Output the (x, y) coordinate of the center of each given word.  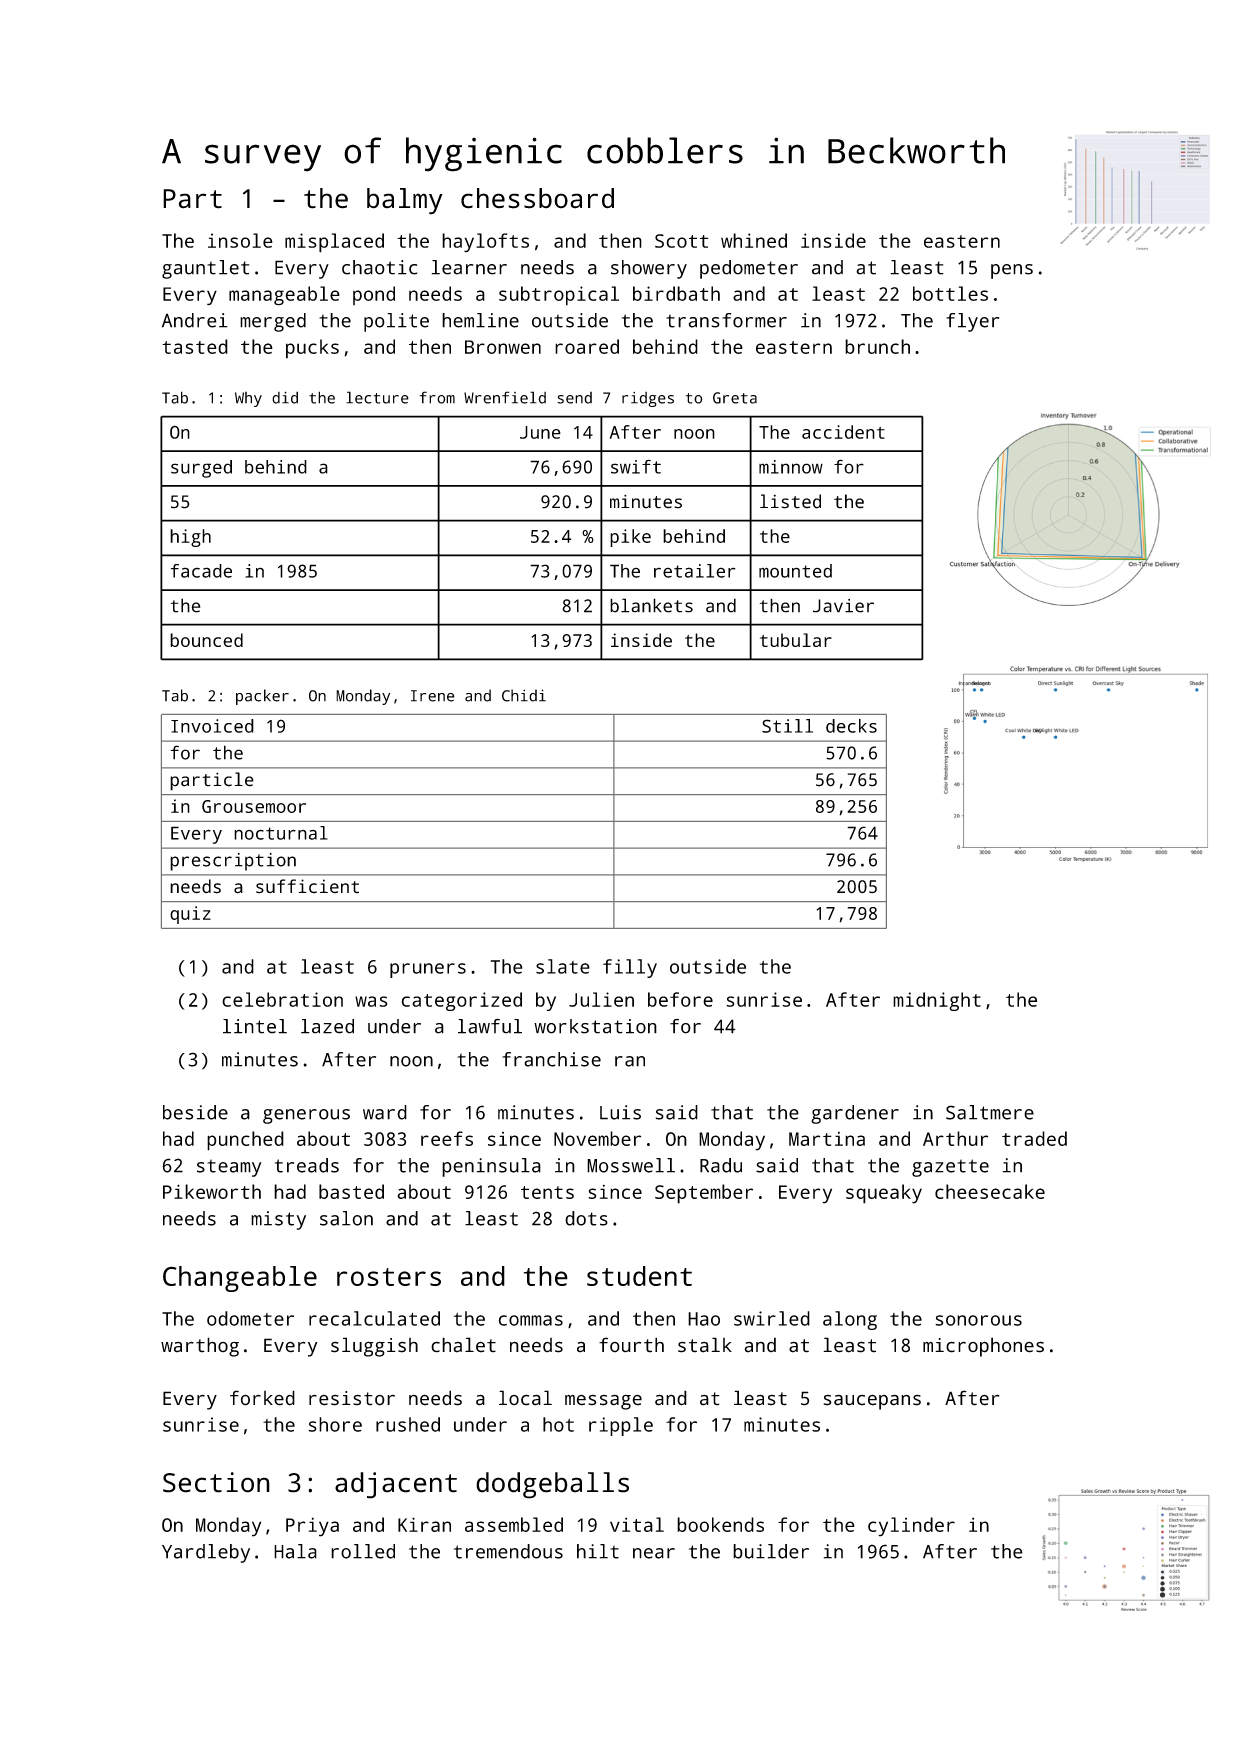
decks (851, 726)
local (525, 1398)
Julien (601, 999)
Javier (843, 606)
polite (396, 322)
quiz (190, 915)
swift (636, 466)
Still (787, 726)
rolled (363, 1551)
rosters (389, 1277)
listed (790, 501)
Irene (433, 696)
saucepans (872, 1402)
